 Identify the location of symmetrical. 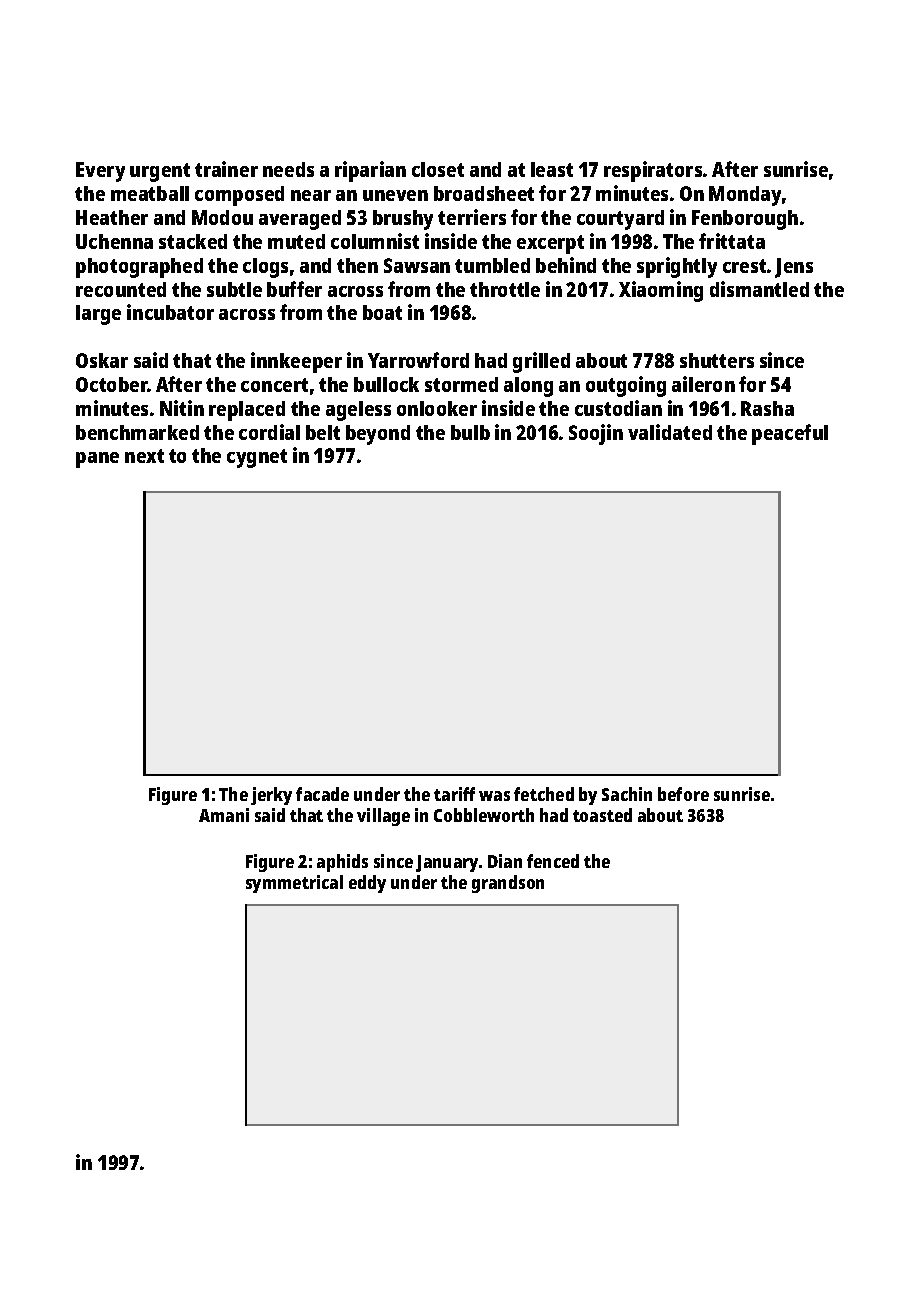
(294, 884).
